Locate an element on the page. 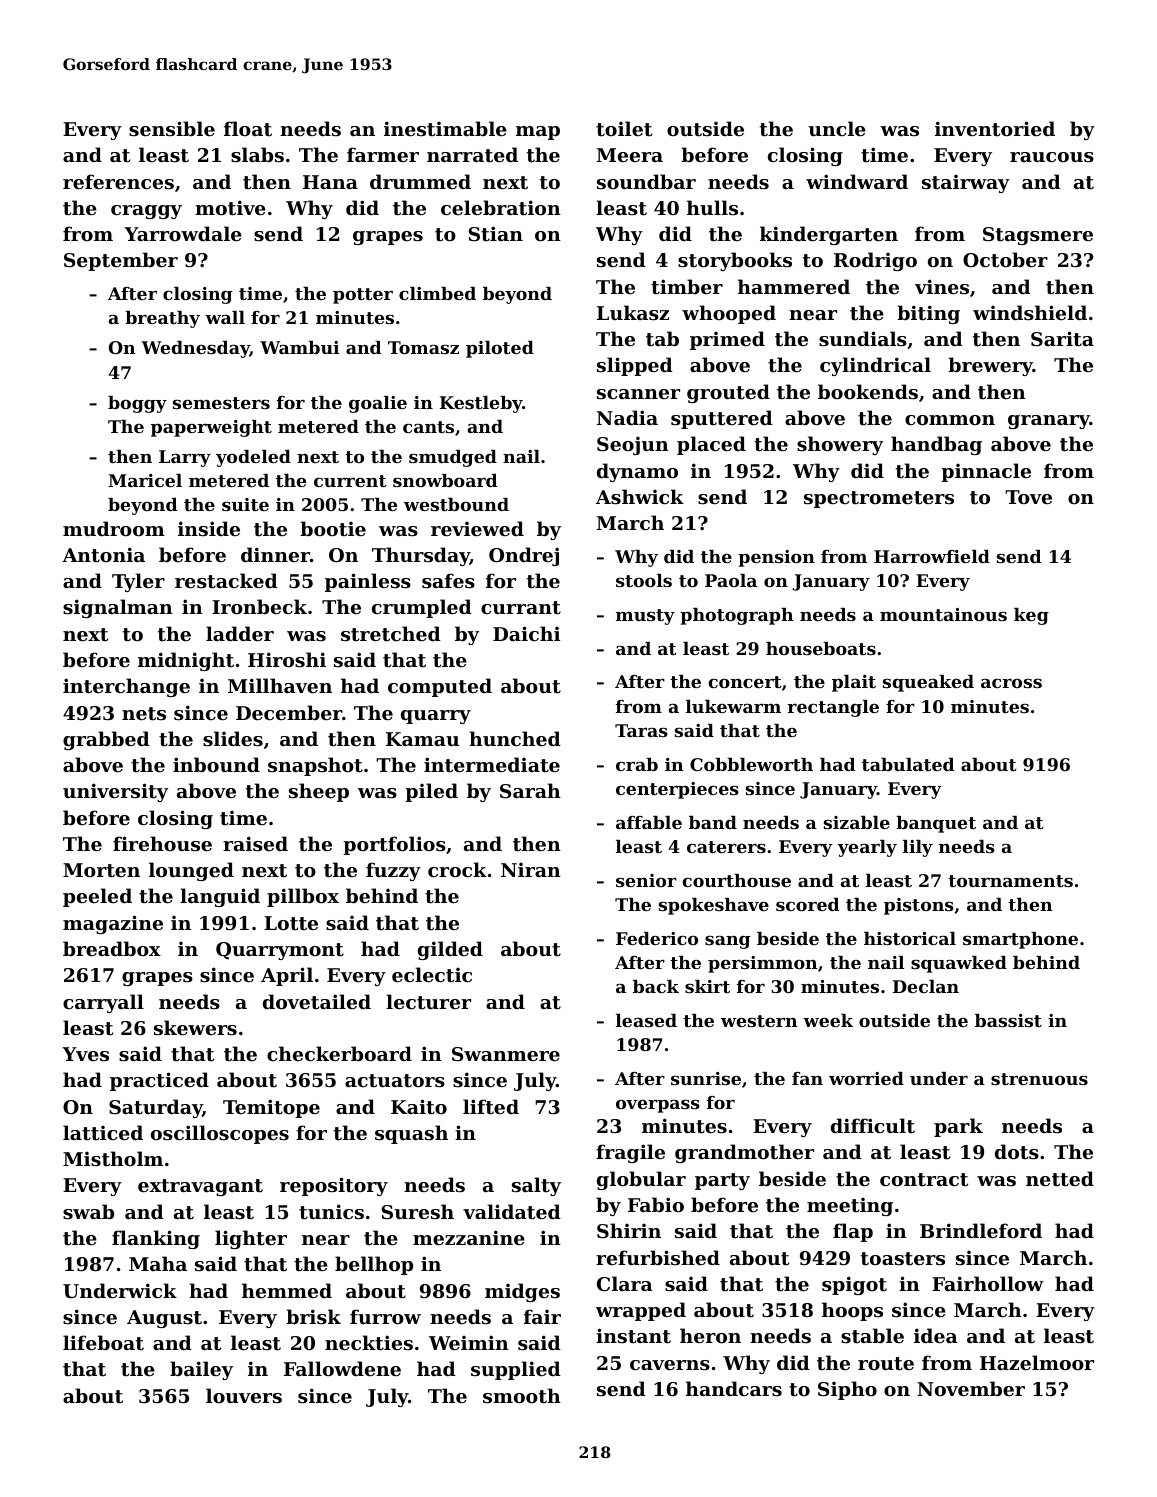  handcars is located at coordinates (734, 1388).
